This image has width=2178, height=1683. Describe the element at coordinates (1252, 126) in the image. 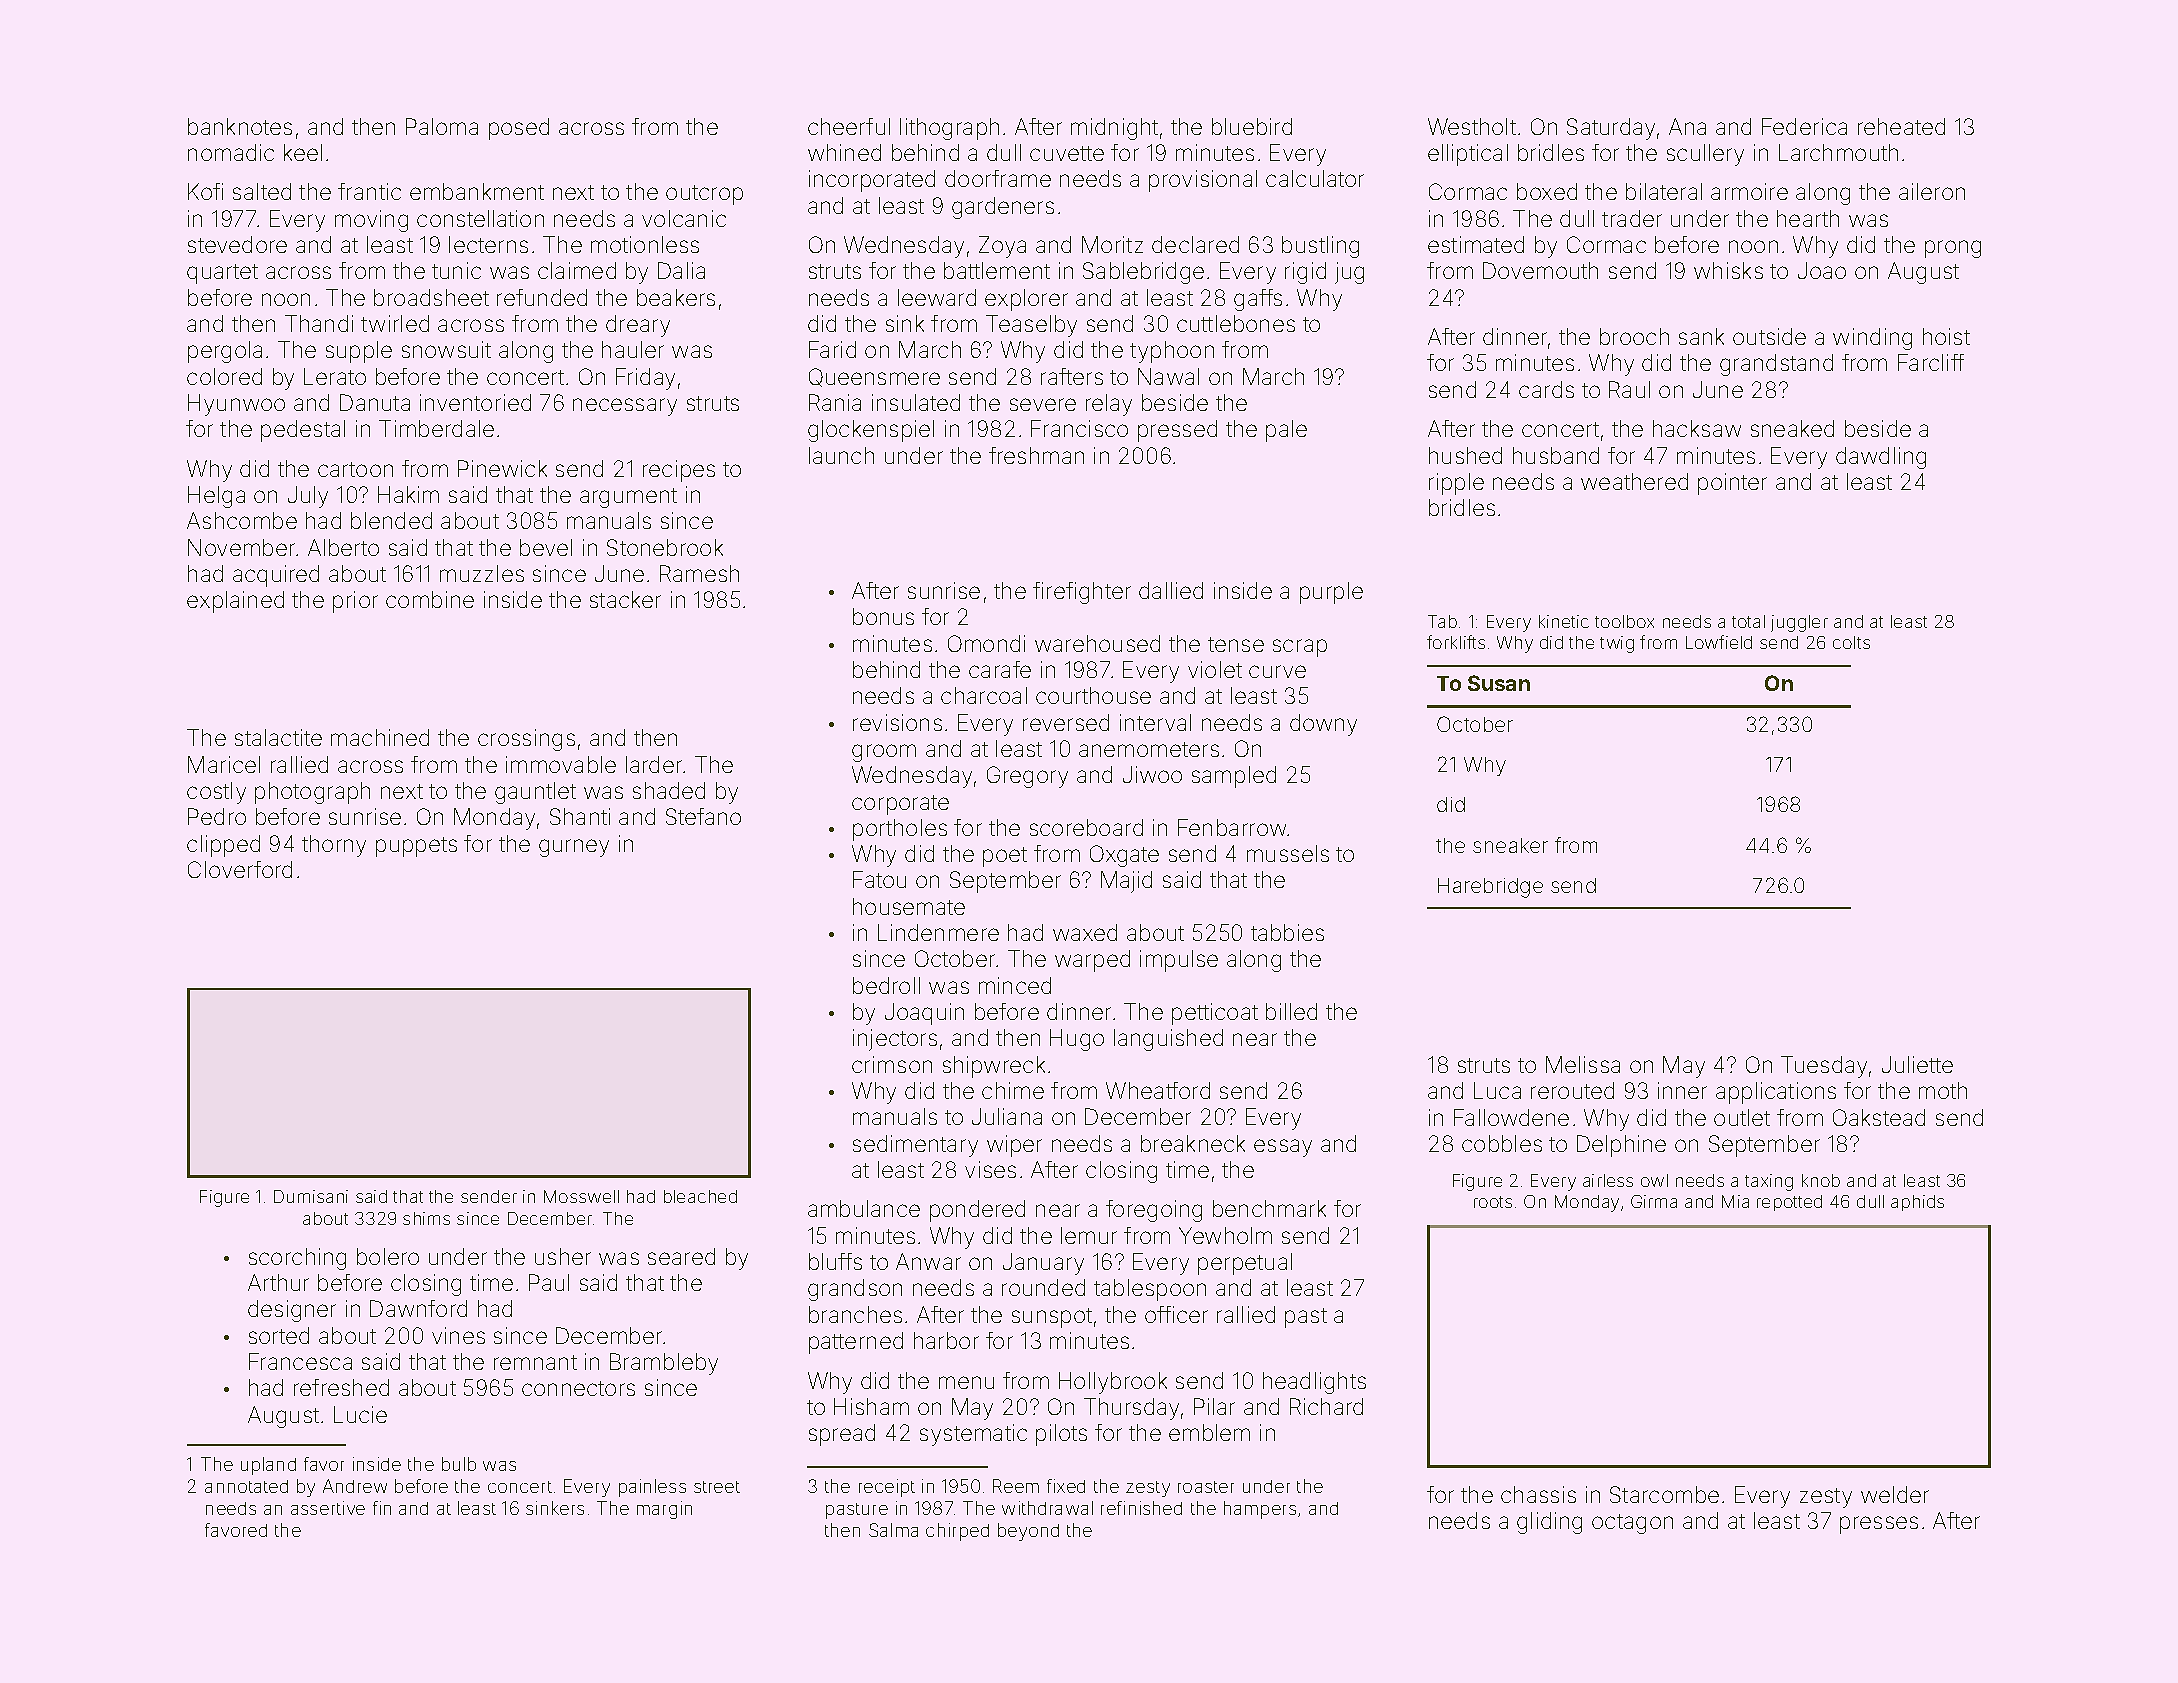

I see `bluebird` at that location.
